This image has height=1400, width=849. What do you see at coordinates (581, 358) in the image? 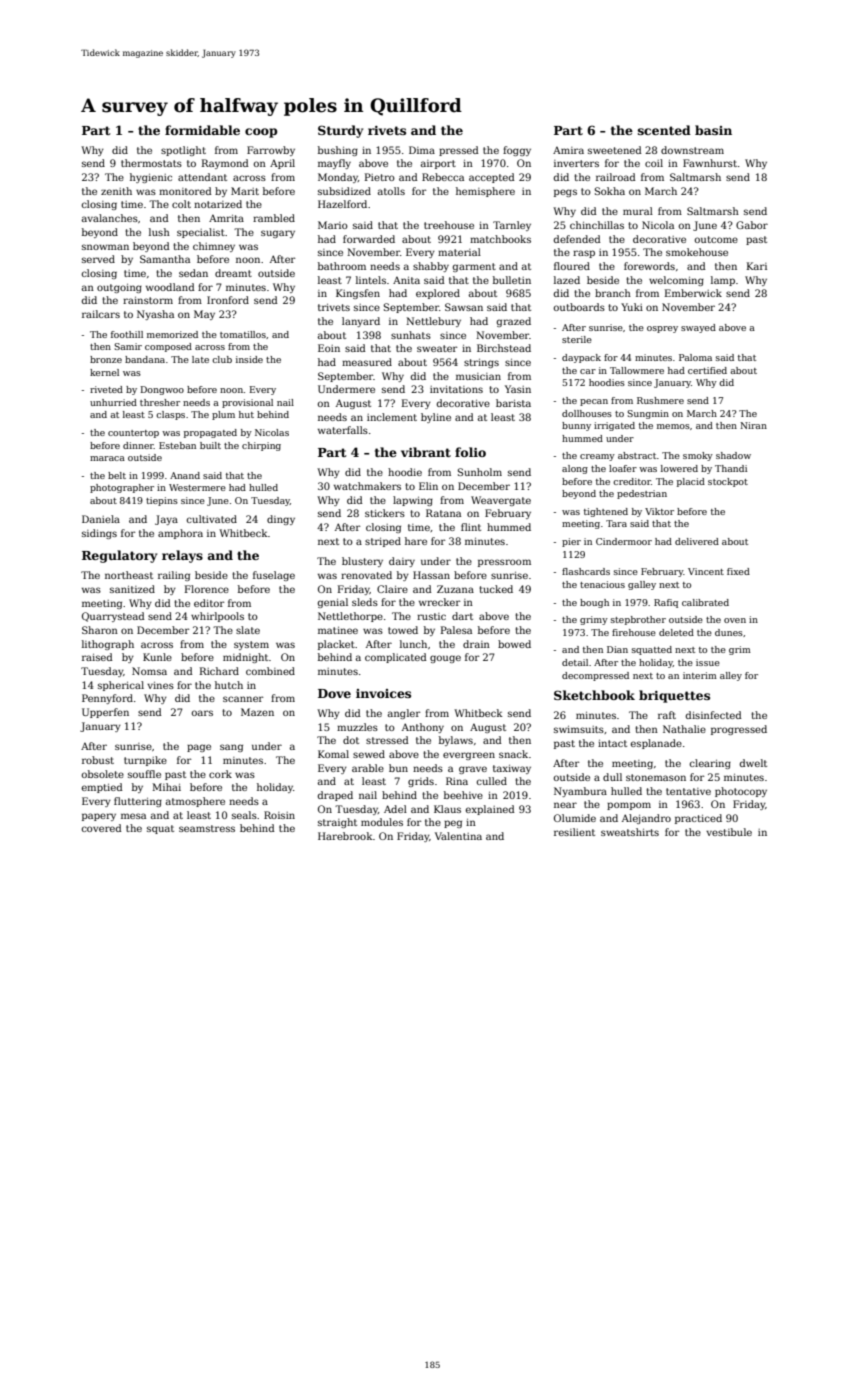
I see `daypack` at bounding box center [581, 358].
